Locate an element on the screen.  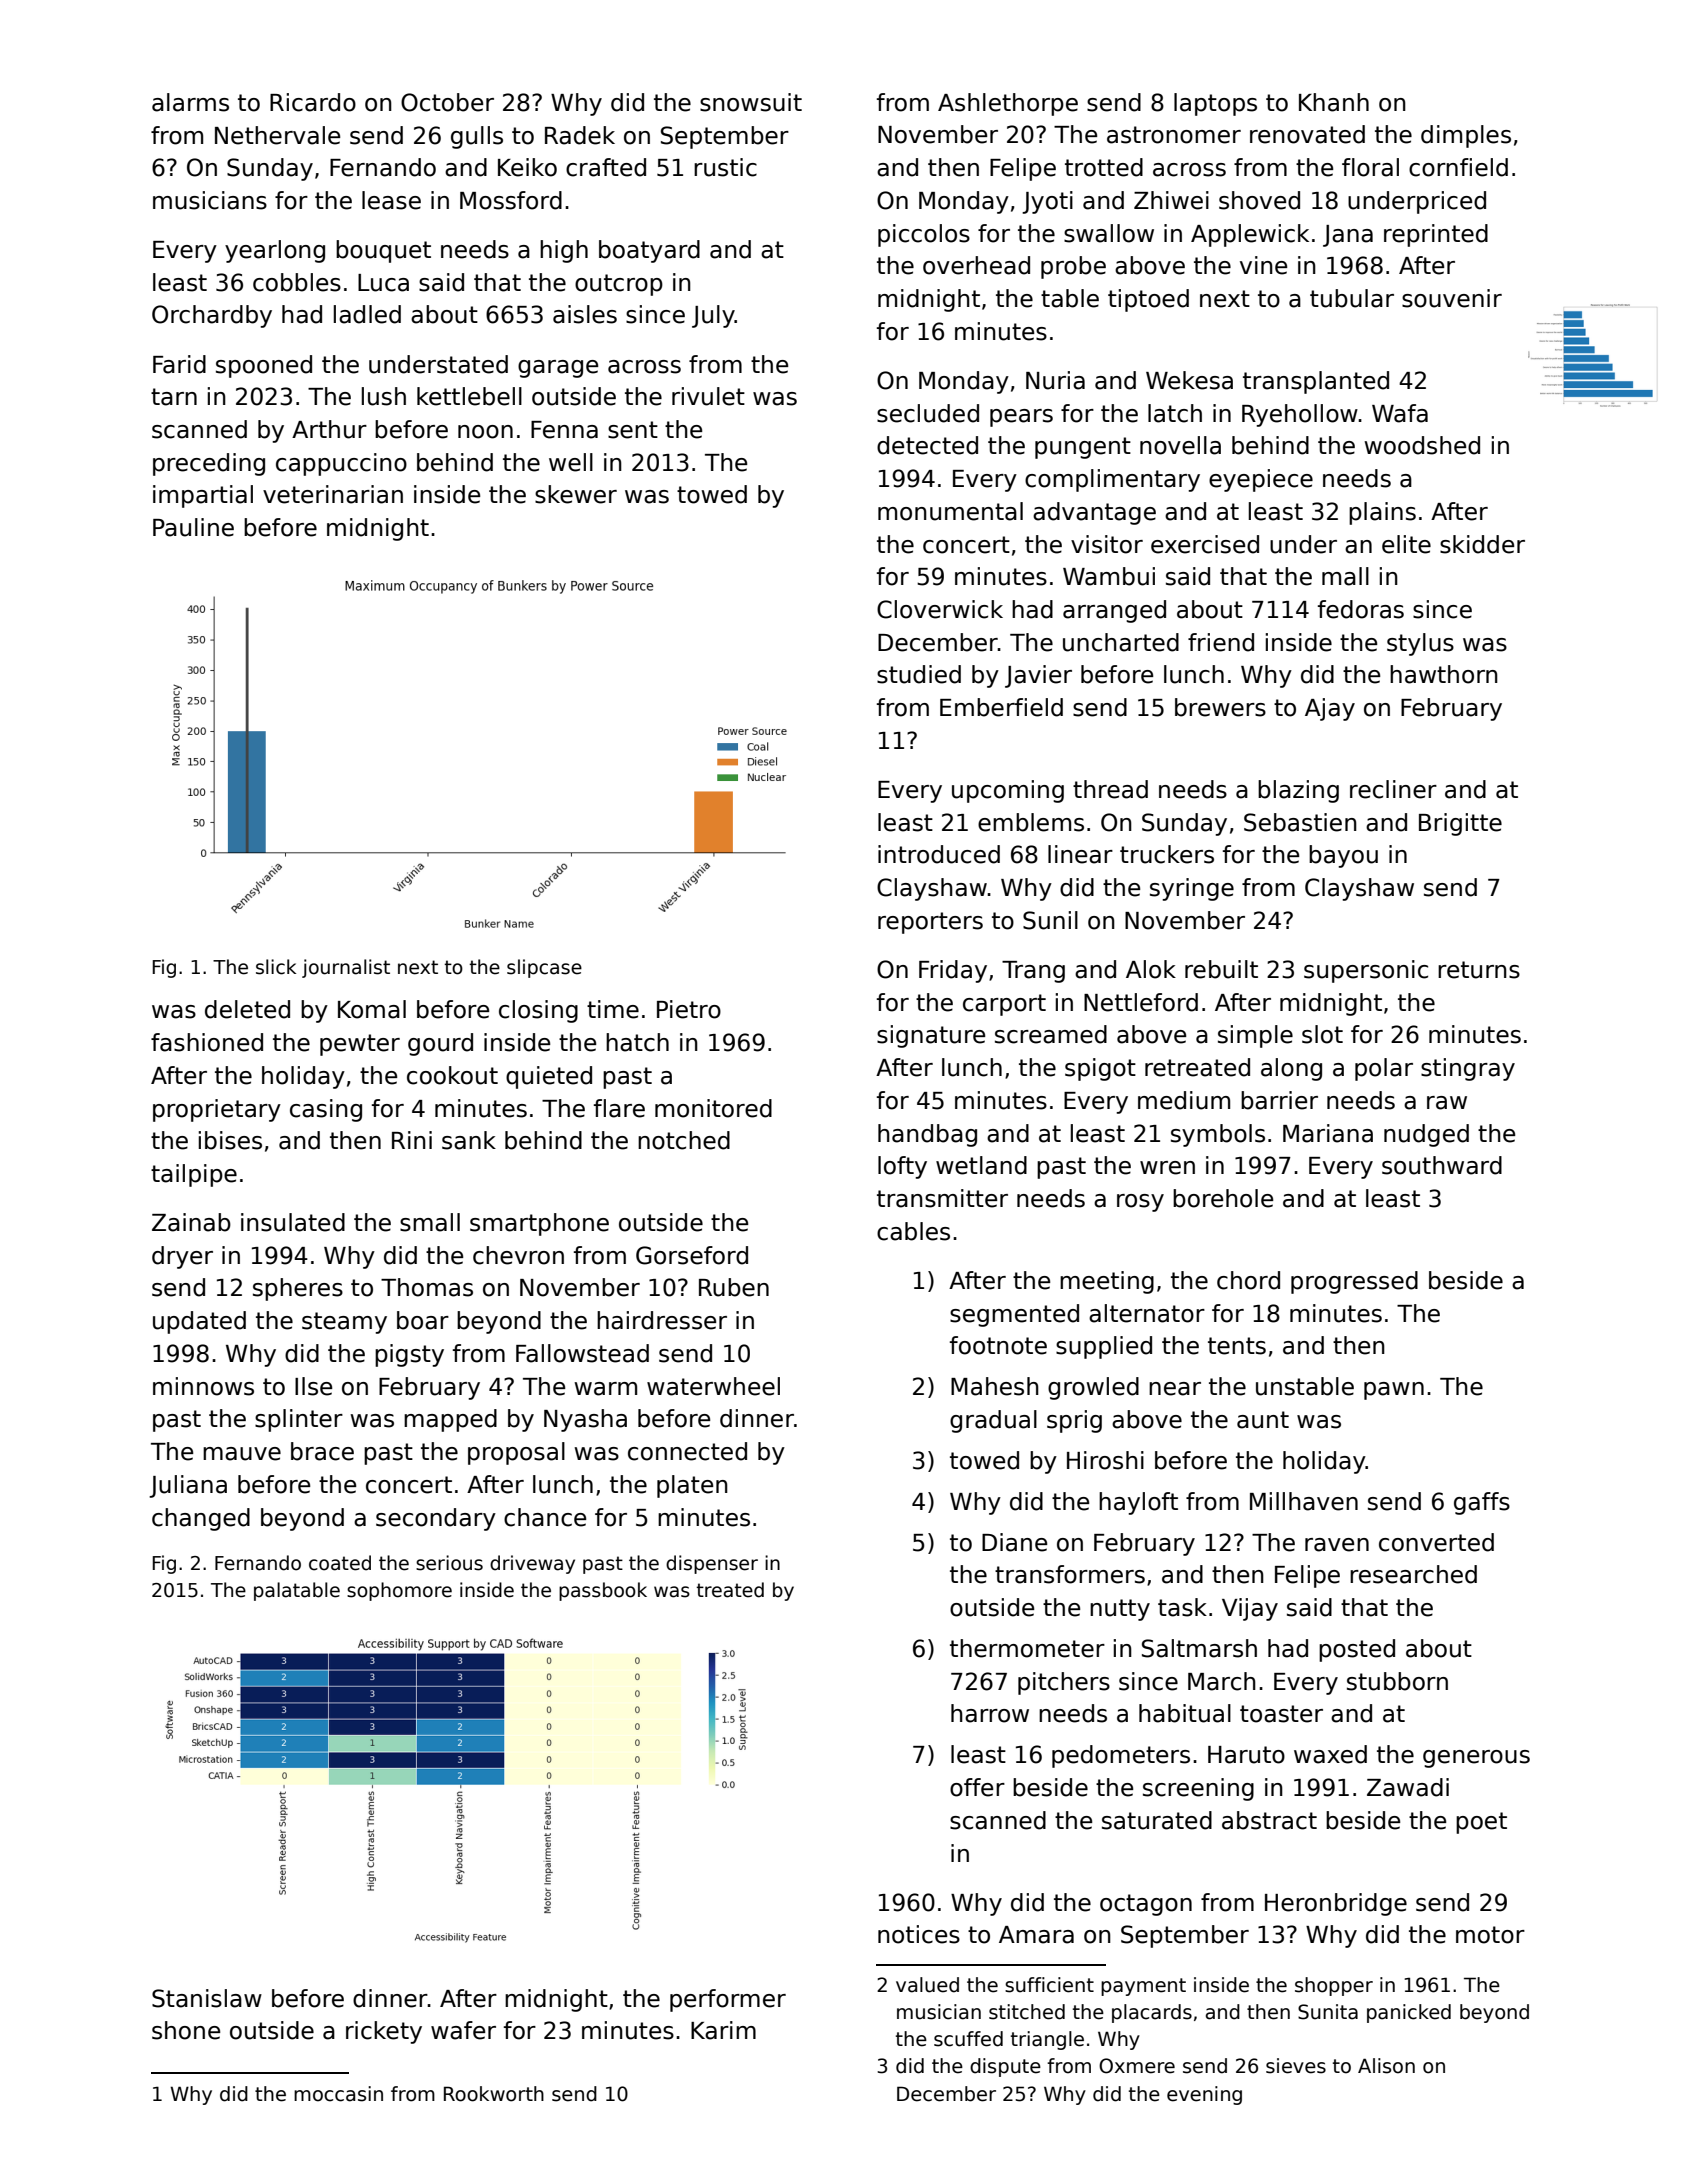
scuffed is located at coordinates (968, 2039).
